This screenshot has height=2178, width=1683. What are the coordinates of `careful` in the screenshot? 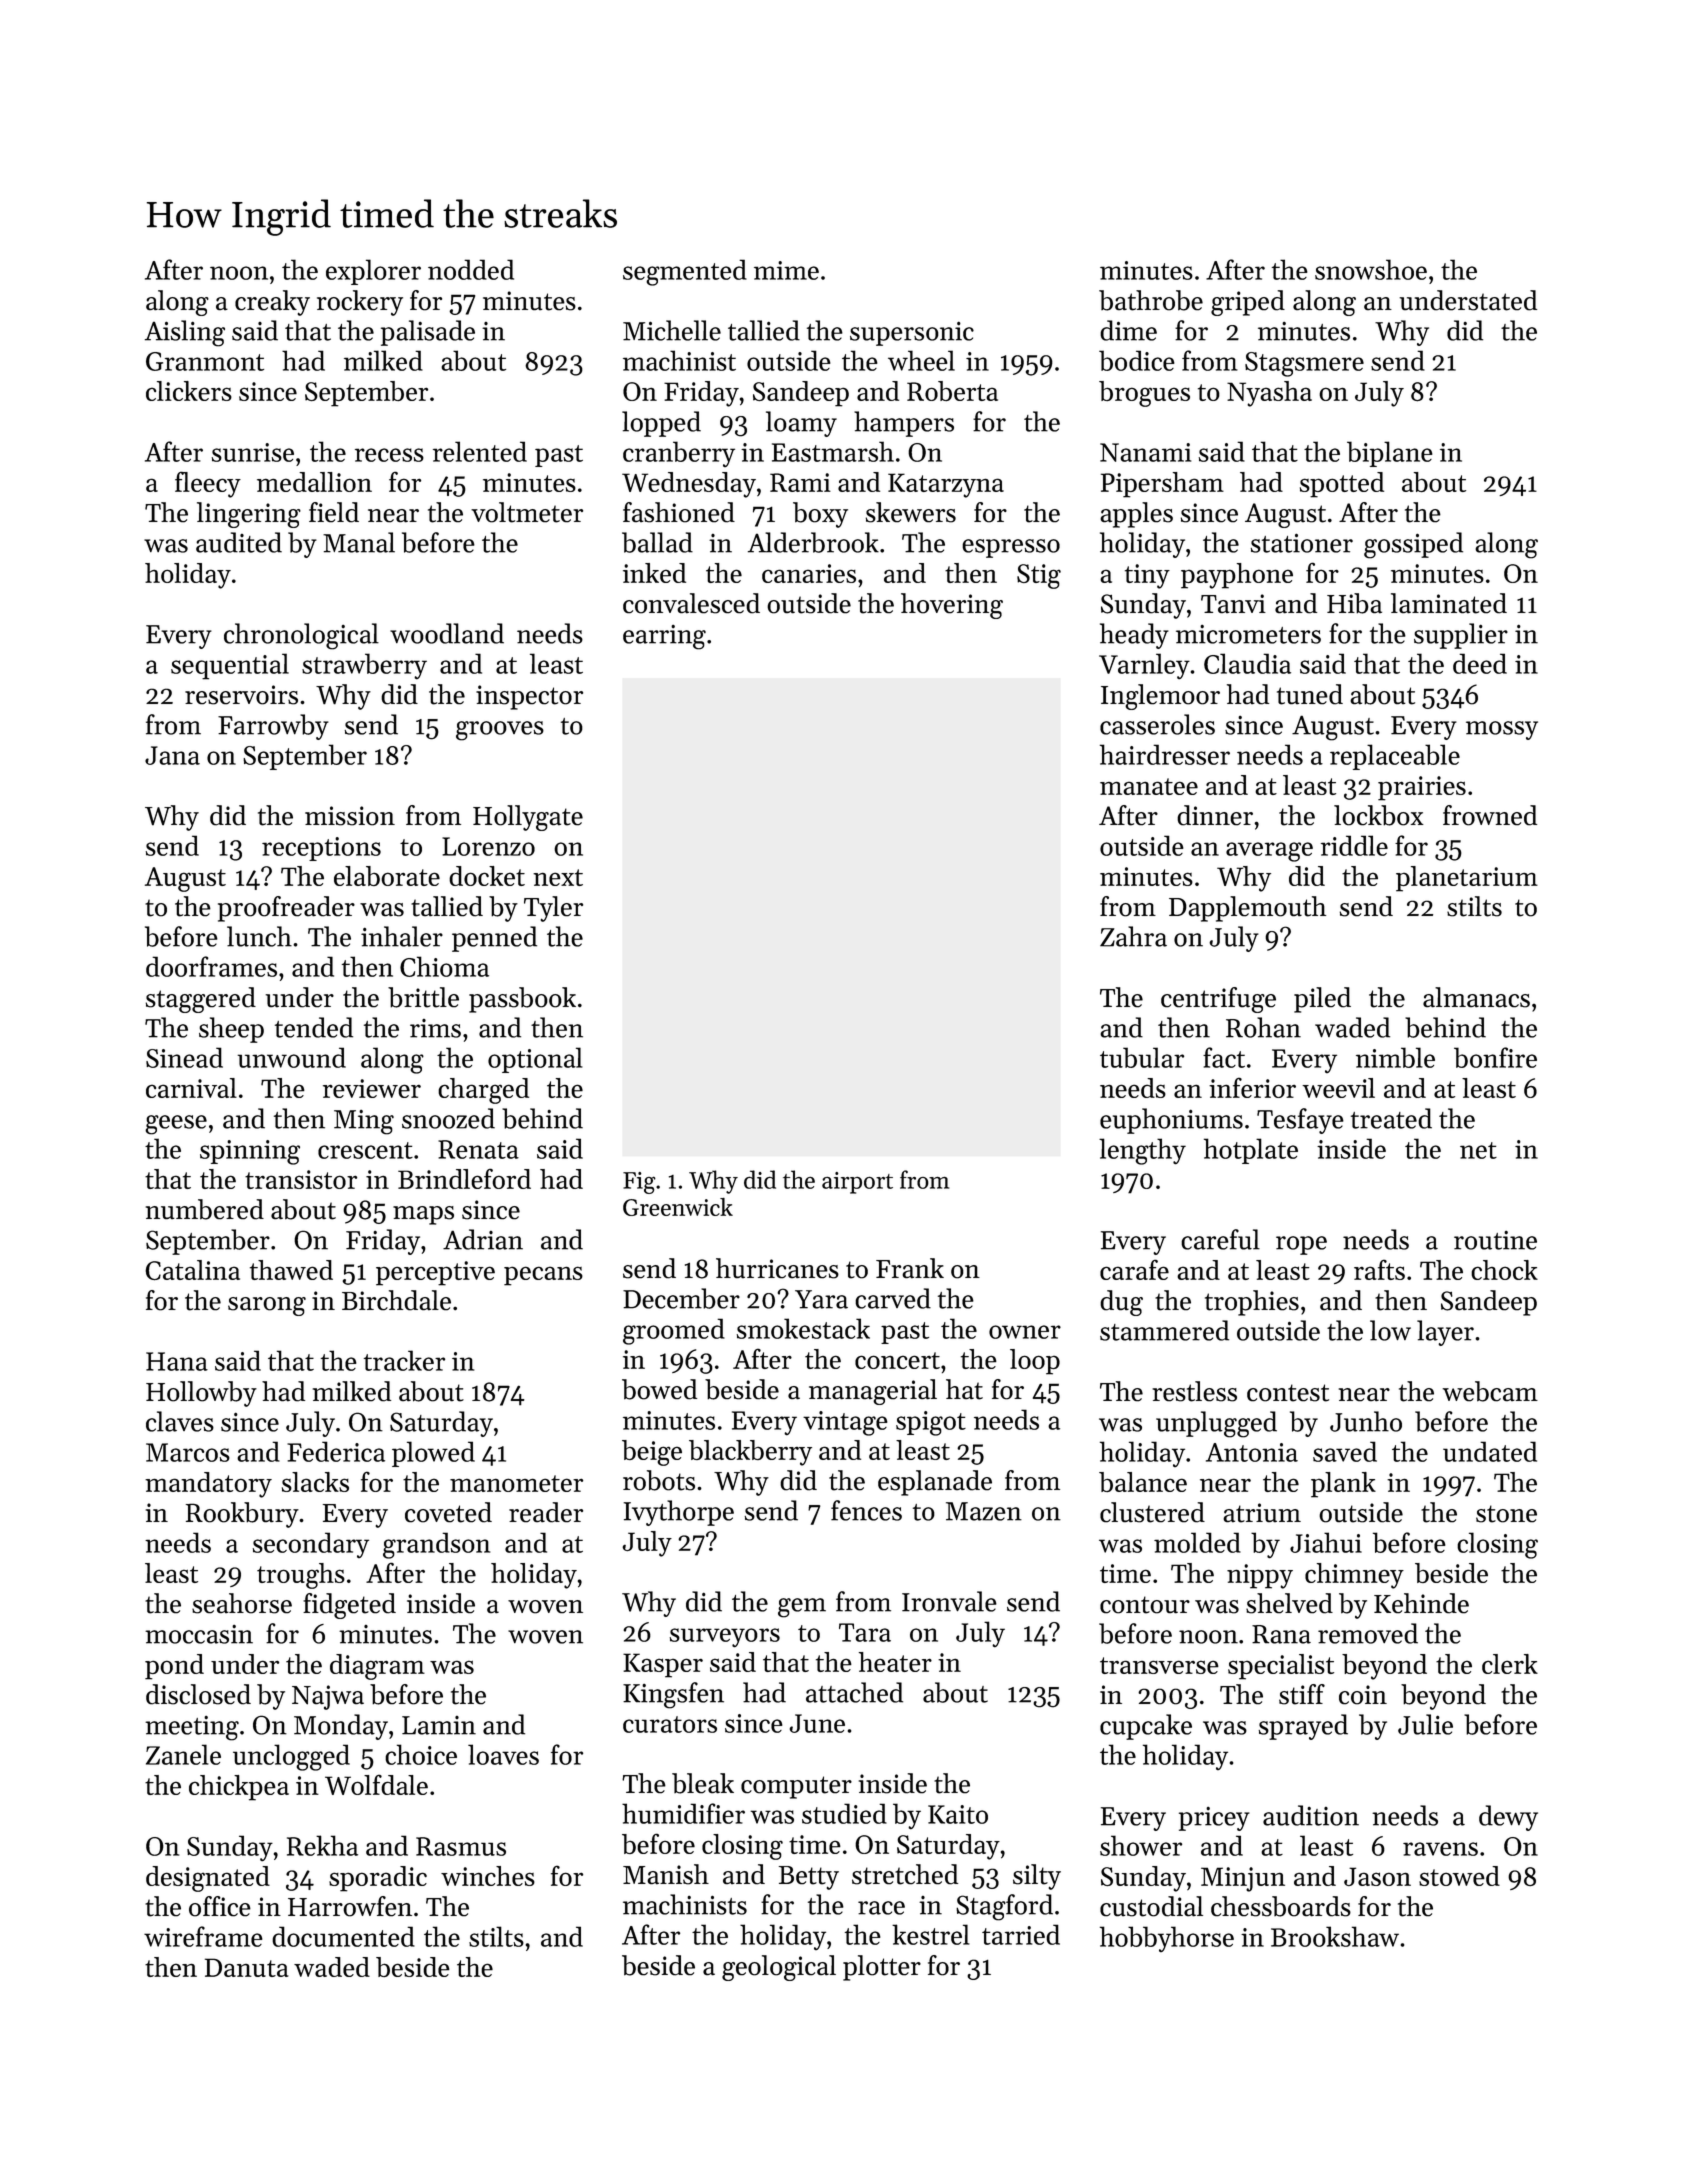 It's located at (1220, 1239).
